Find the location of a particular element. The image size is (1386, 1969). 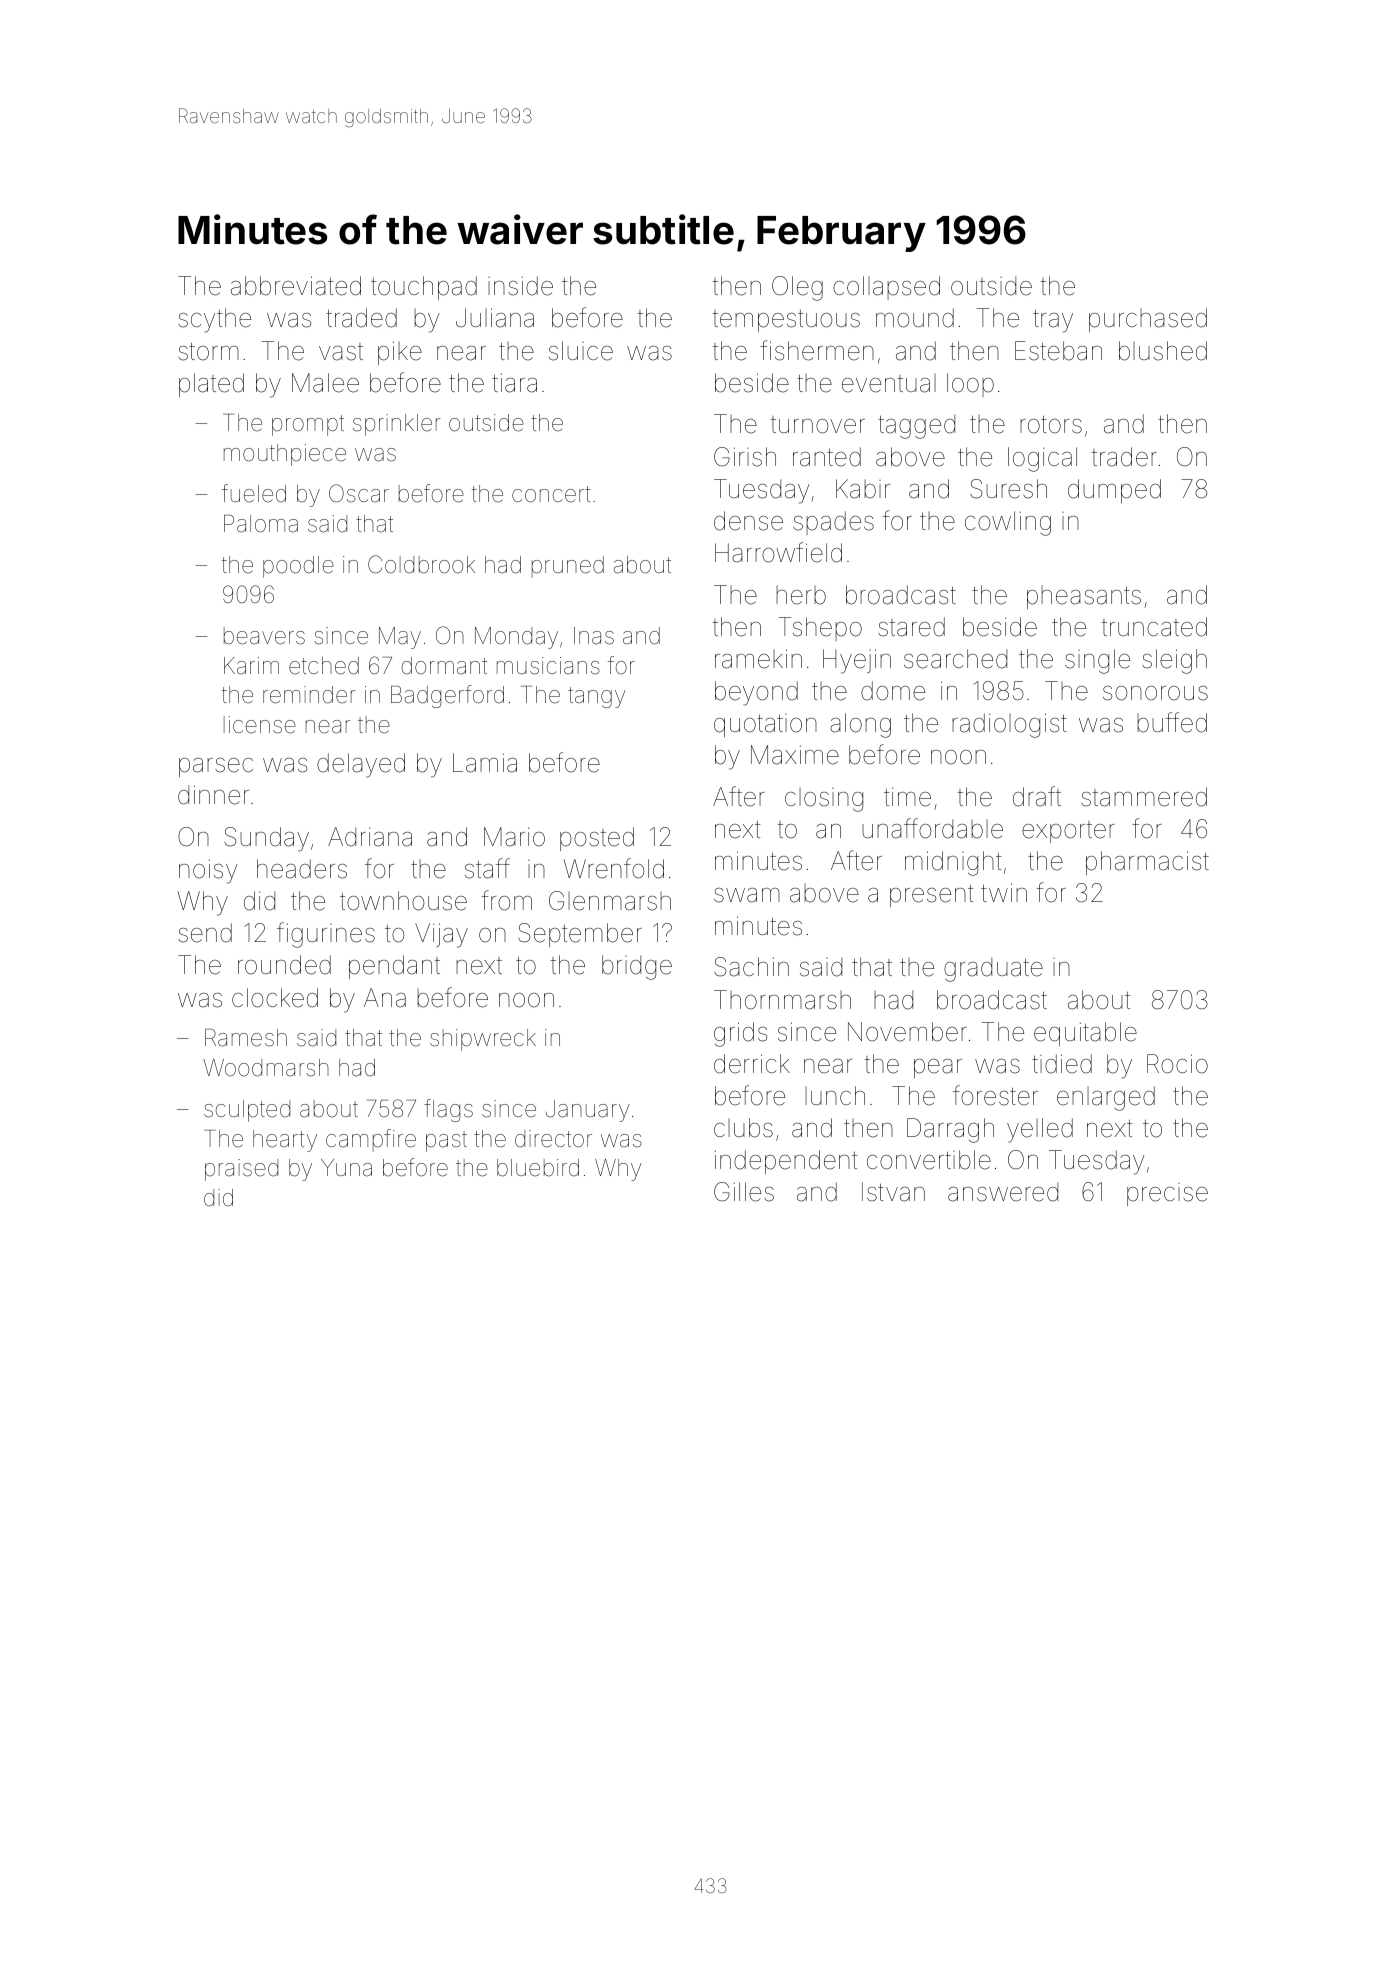

traded is located at coordinates (361, 318).
